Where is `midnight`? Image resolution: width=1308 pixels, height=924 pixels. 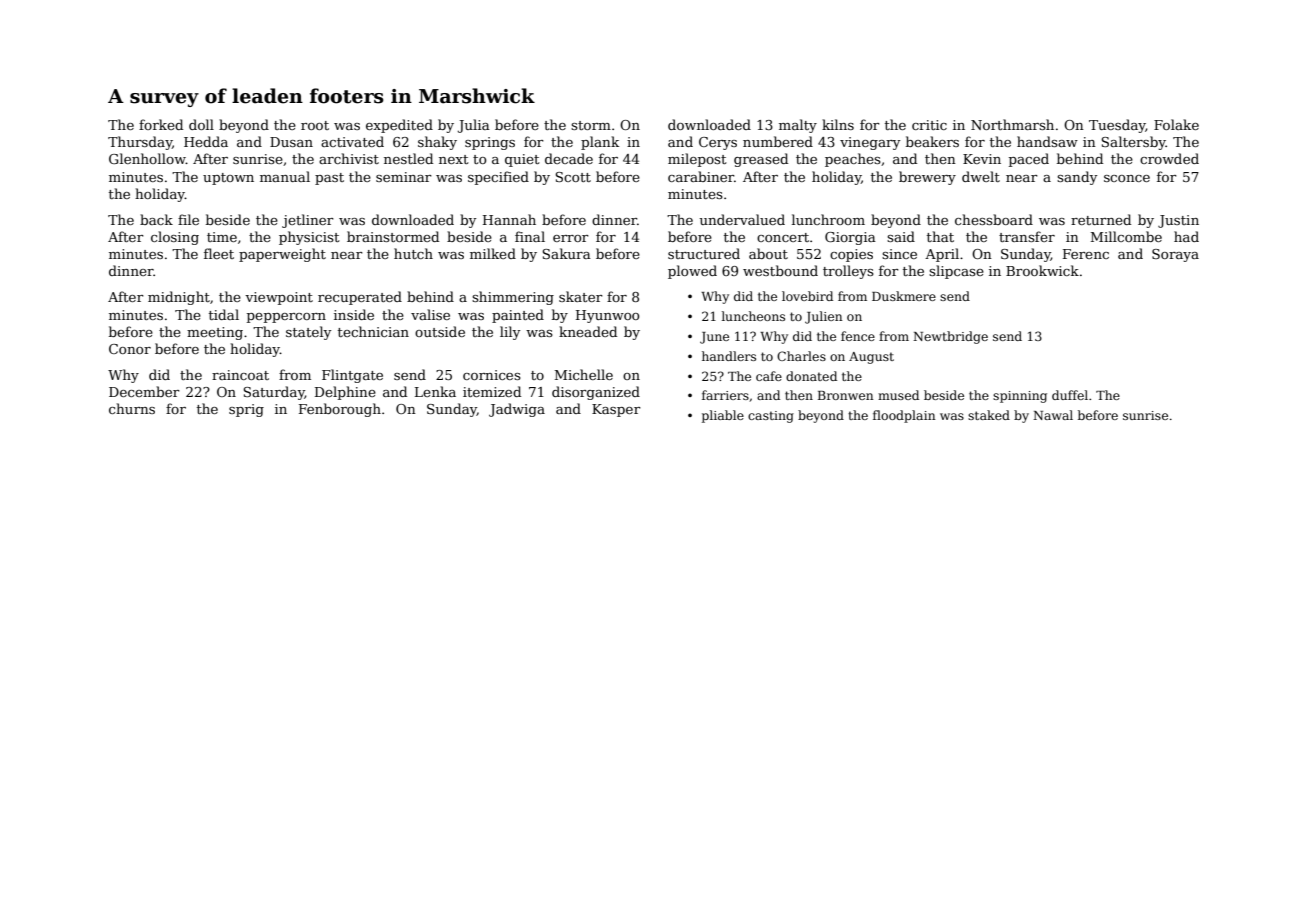 midnight is located at coordinates (179, 298).
